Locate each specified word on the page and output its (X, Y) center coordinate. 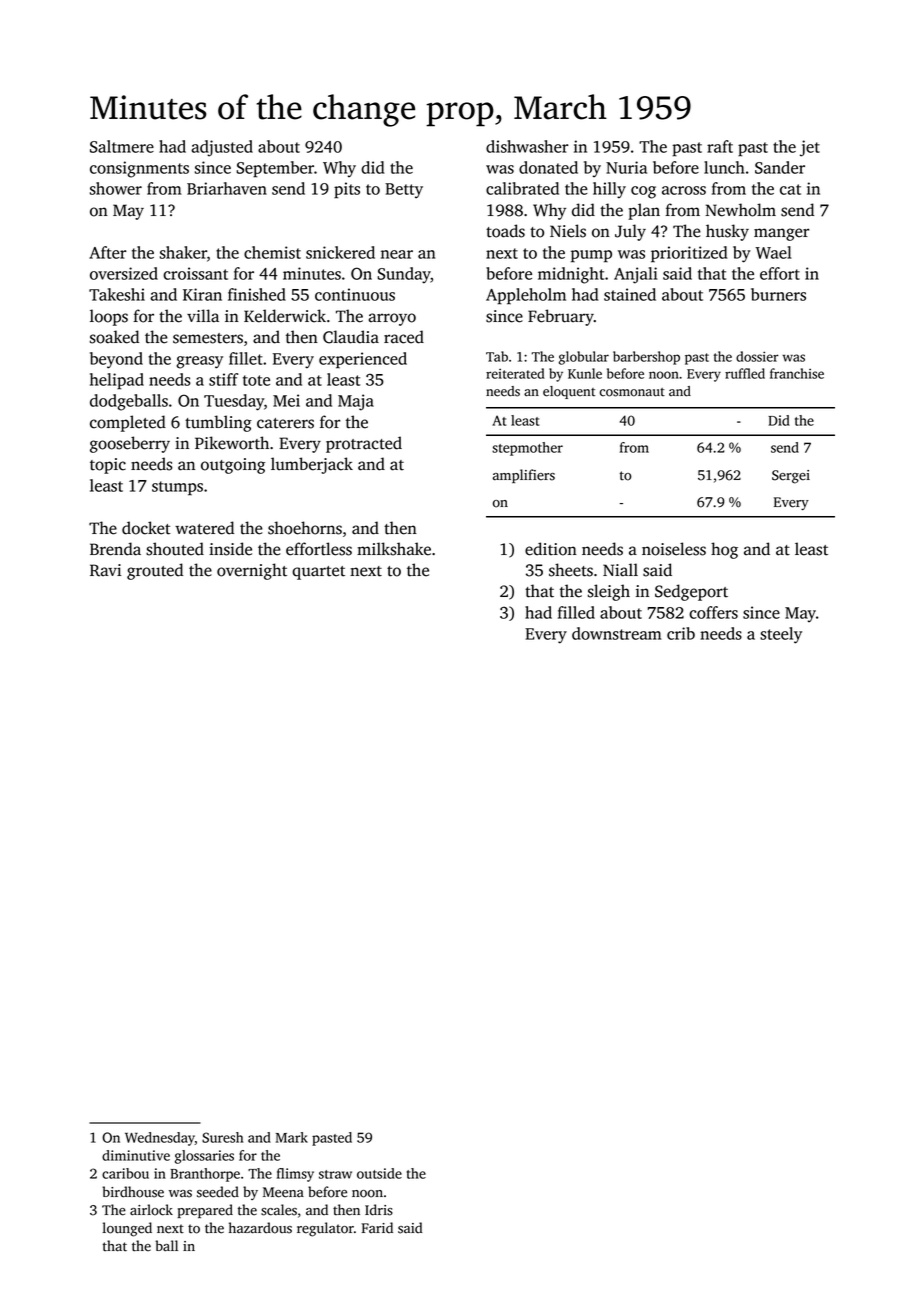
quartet (318, 573)
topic (108, 466)
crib (681, 633)
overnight (252, 571)
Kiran (202, 294)
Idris (379, 1210)
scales (279, 1210)
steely (781, 635)
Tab (497, 356)
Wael (773, 252)
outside (379, 1173)
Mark (292, 1137)
